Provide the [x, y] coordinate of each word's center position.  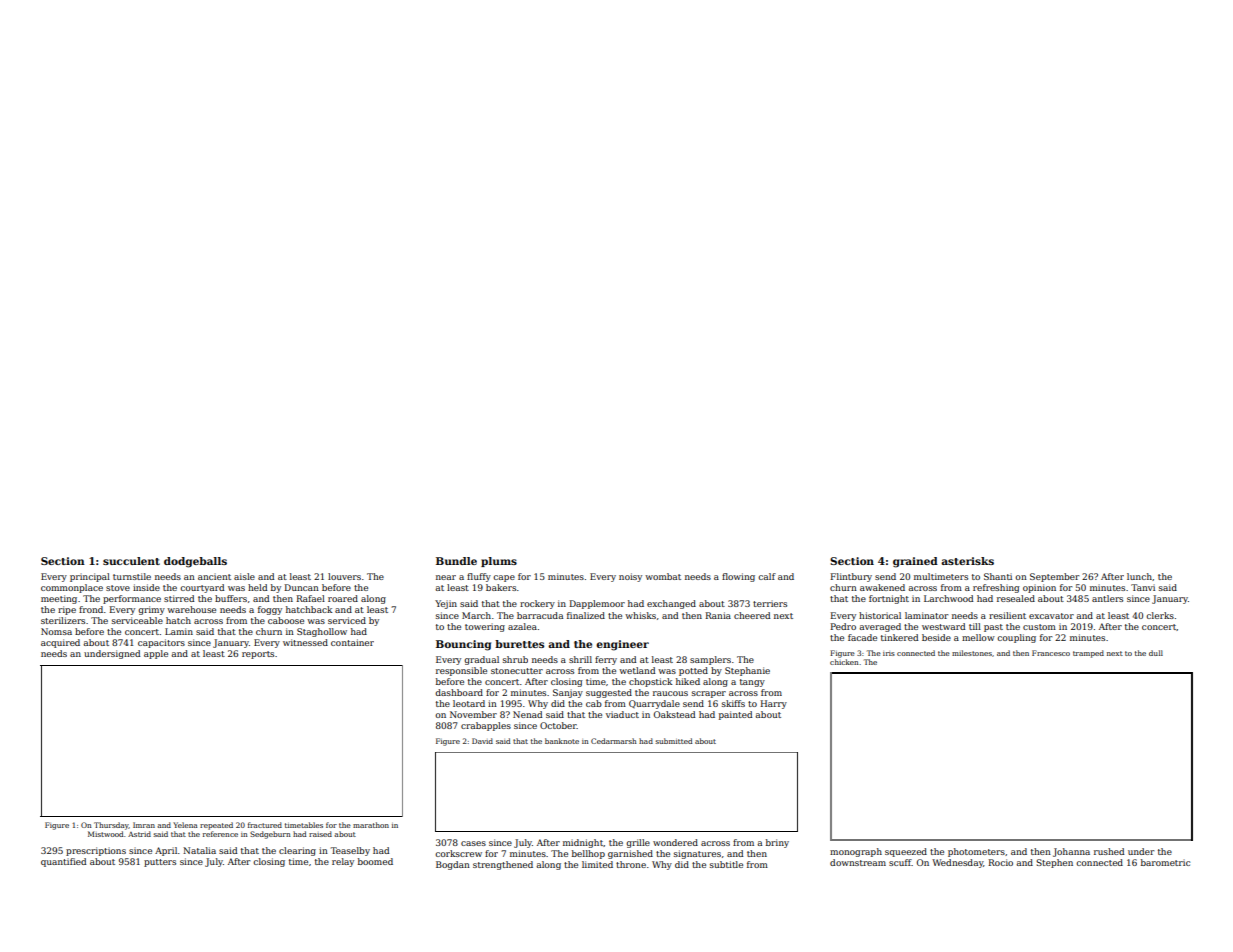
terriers [770, 603]
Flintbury [851, 577]
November [473, 714]
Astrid [139, 834]
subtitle [726, 864]
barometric [1165, 862]
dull [1156, 653]
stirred [179, 598]
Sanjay [568, 693]
